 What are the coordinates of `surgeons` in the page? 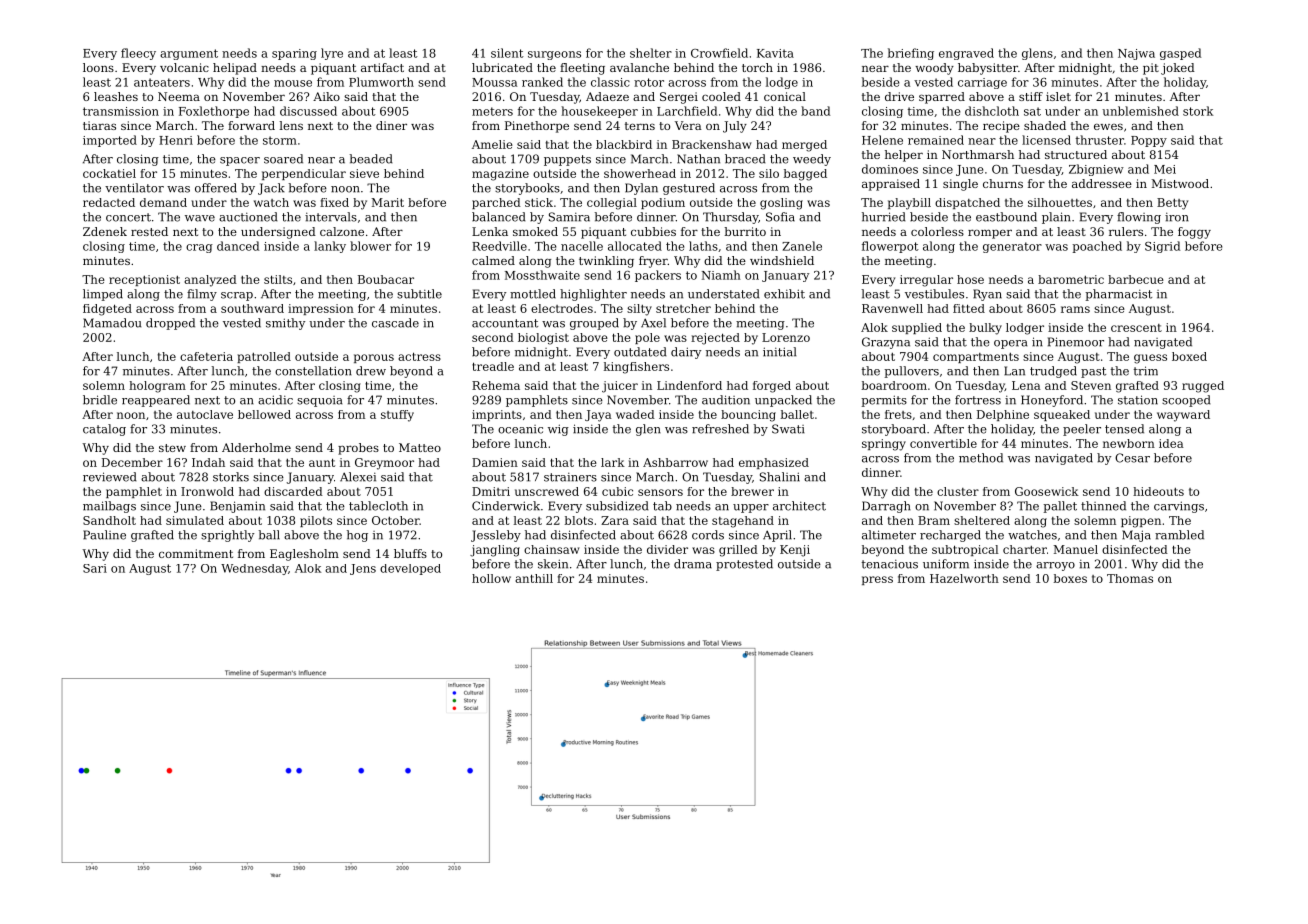 It's located at (554, 55).
